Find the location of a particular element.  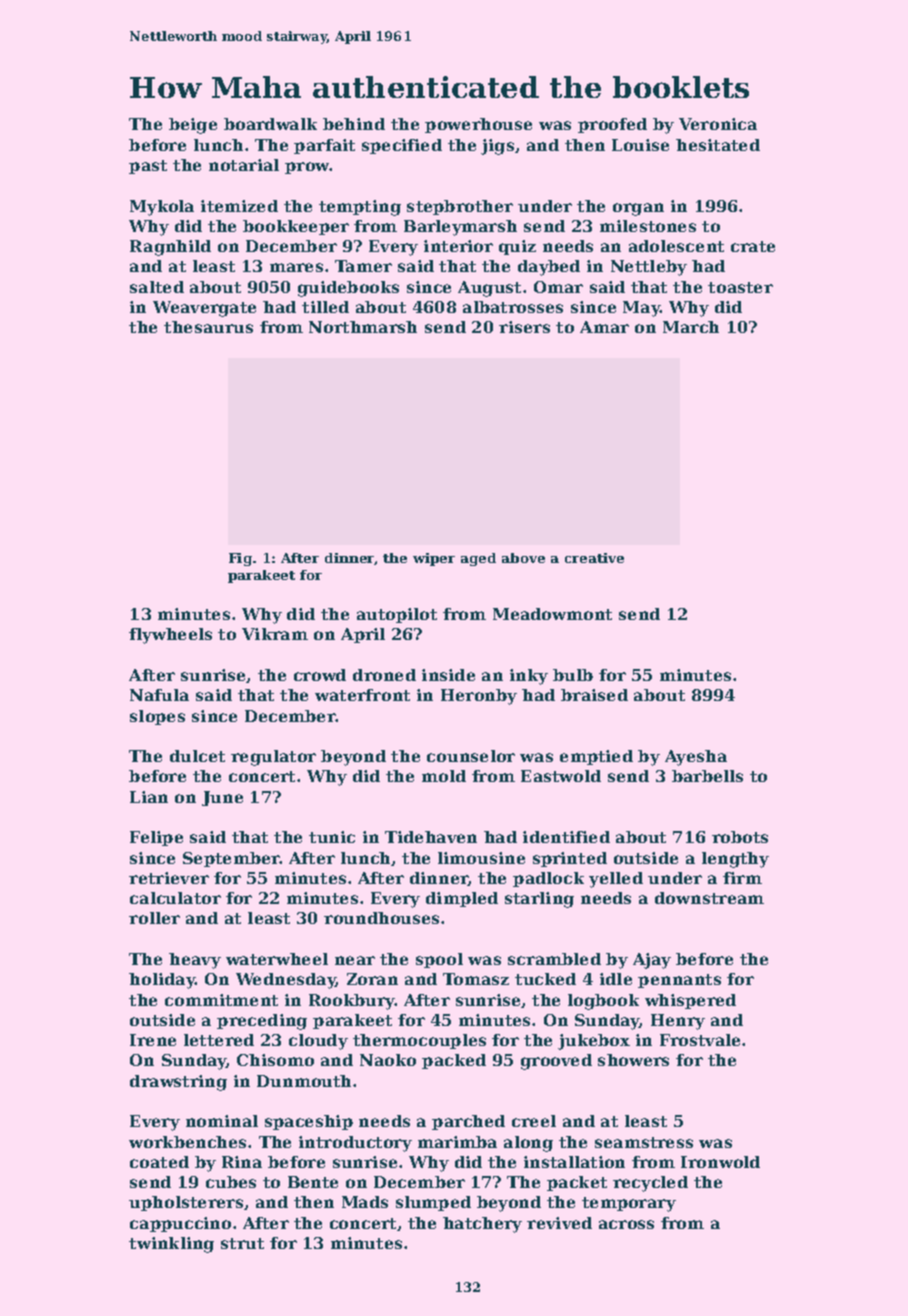

prow is located at coordinates (307, 168).
